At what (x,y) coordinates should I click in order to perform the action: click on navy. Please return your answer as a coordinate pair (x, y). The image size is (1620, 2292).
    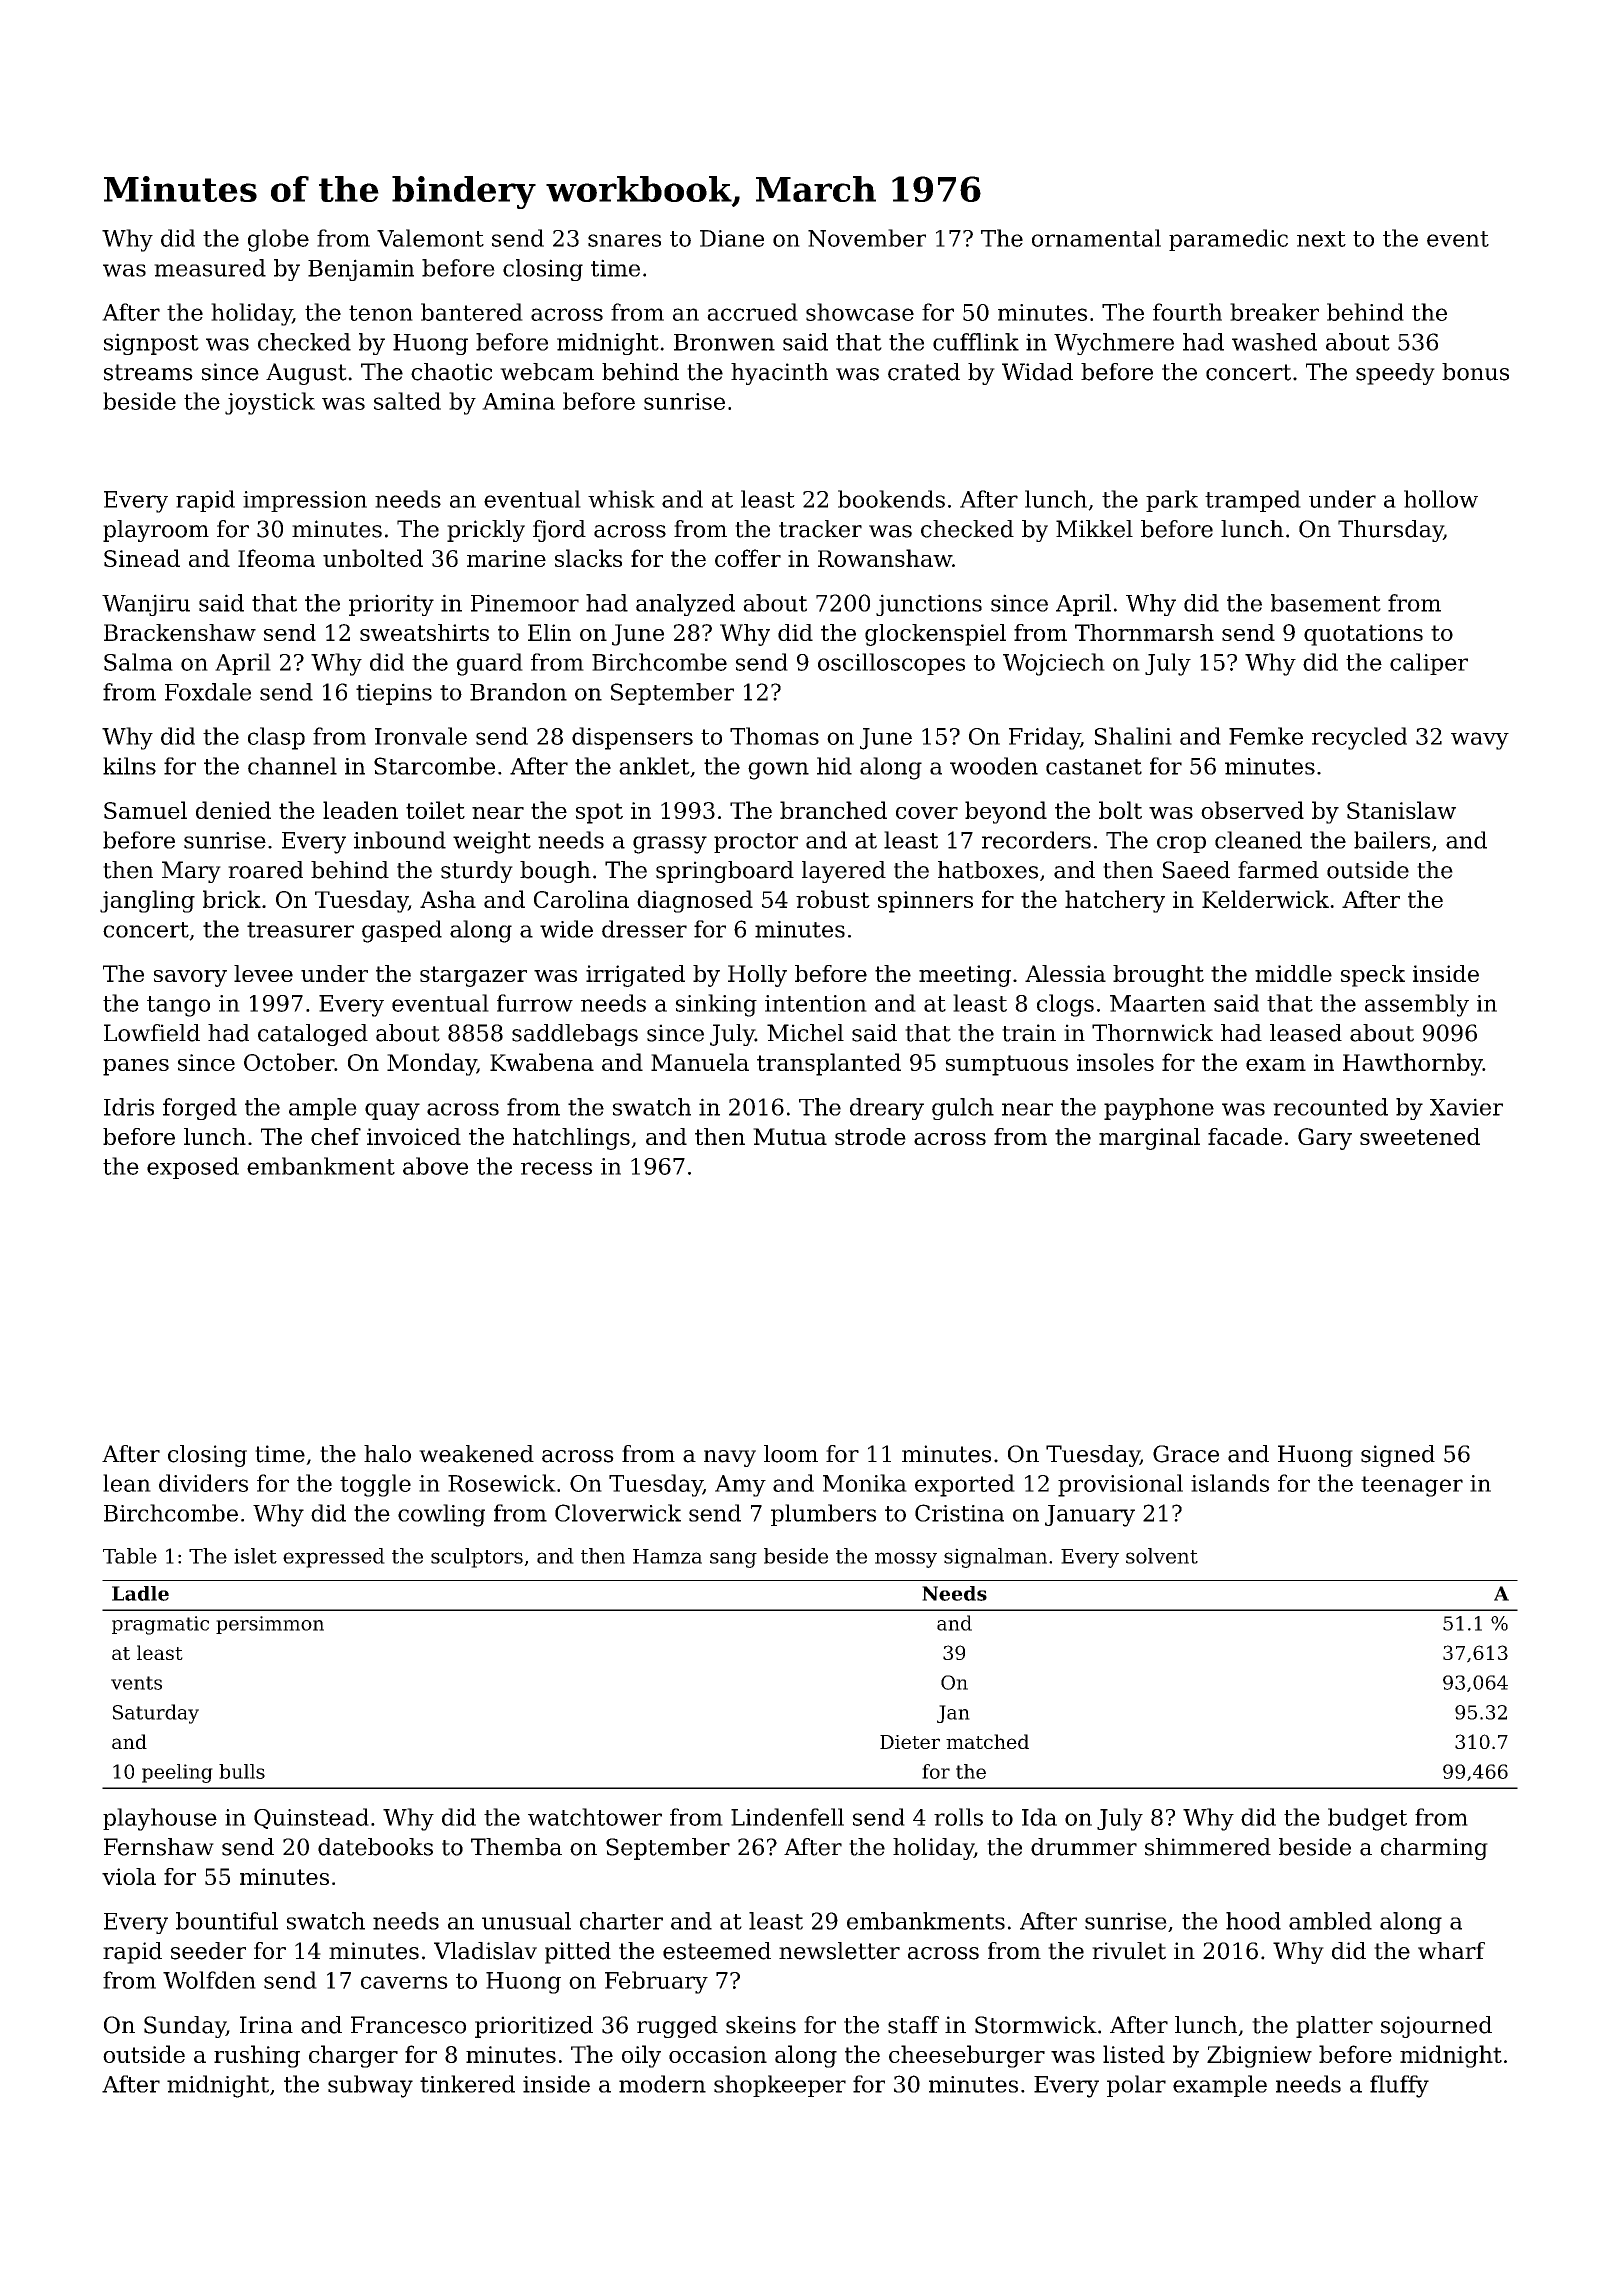
    Looking at the image, I should click on (730, 1458).
